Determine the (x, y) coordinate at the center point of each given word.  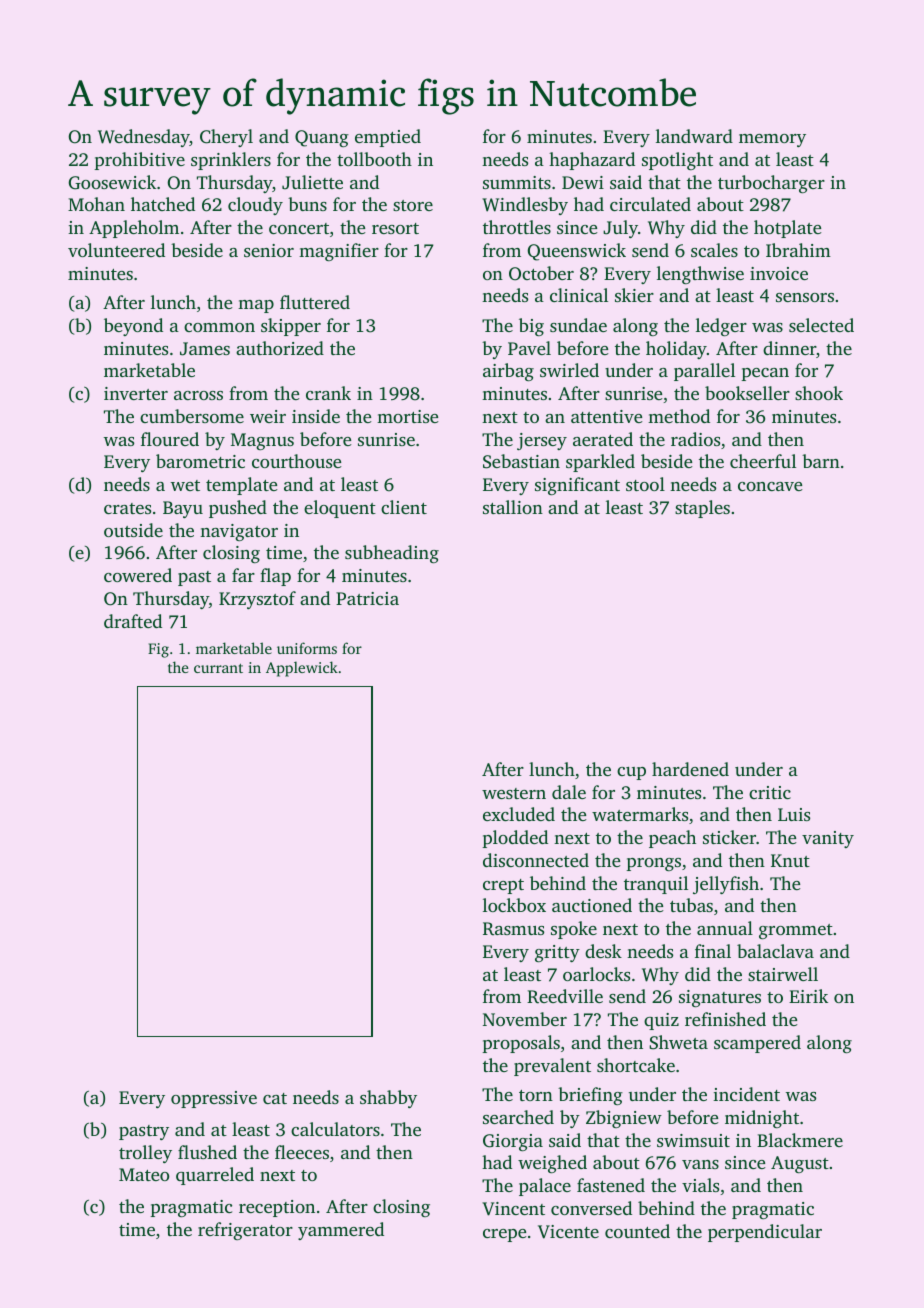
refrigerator (245, 1231)
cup (631, 773)
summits (517, 182)
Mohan (96, 204)
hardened (690, 769)
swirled (569, 370)
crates (127, 508)
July (620, 229)
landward (694, 136)
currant (218, 668)
